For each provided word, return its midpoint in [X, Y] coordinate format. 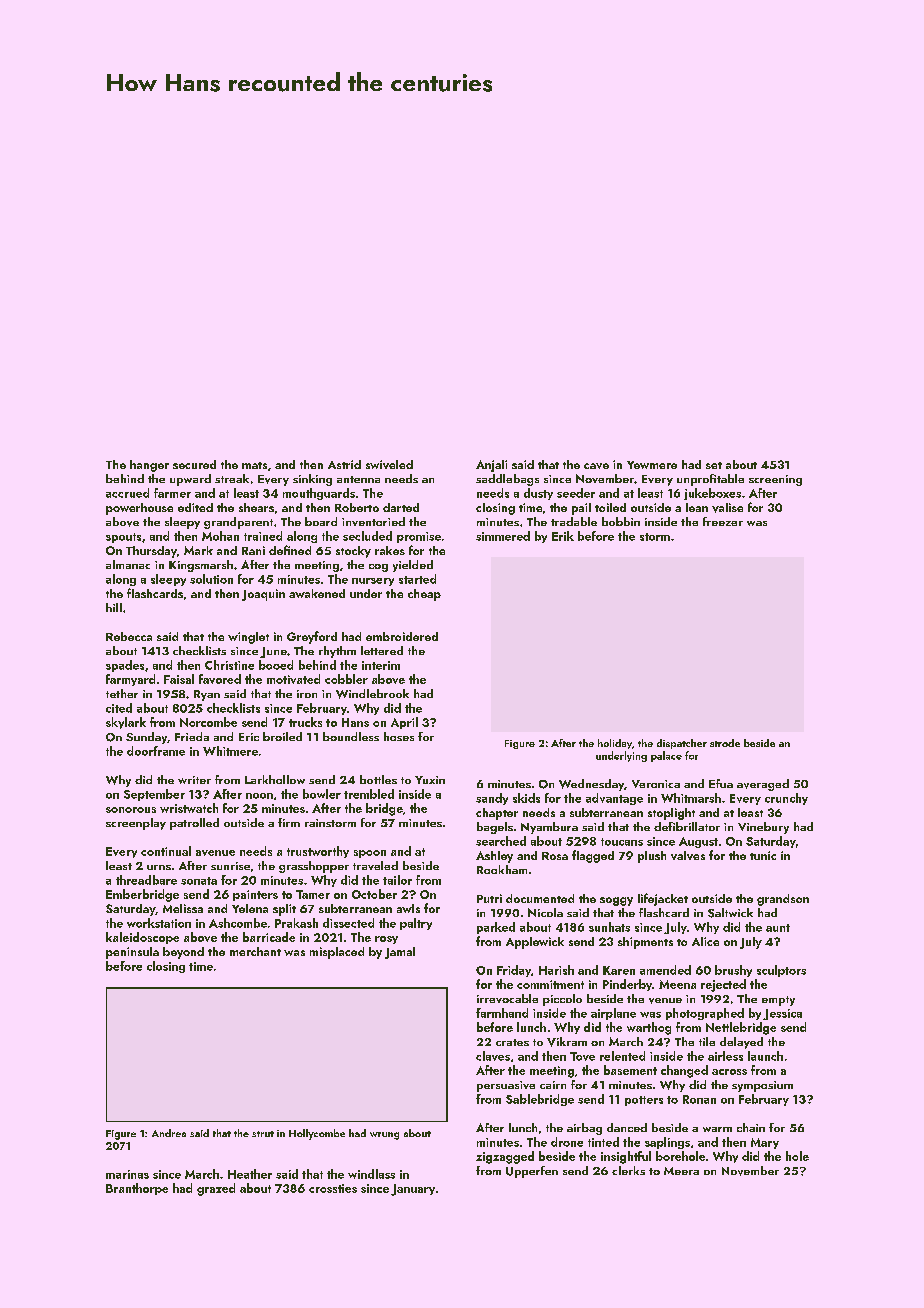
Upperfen [532, 1172]
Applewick [535, 943]
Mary [765, 1143]
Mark [198, 550]
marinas [127, 1174]
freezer [723, 521]
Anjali [491, 466]
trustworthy [318, 852]
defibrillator [687, 826]
